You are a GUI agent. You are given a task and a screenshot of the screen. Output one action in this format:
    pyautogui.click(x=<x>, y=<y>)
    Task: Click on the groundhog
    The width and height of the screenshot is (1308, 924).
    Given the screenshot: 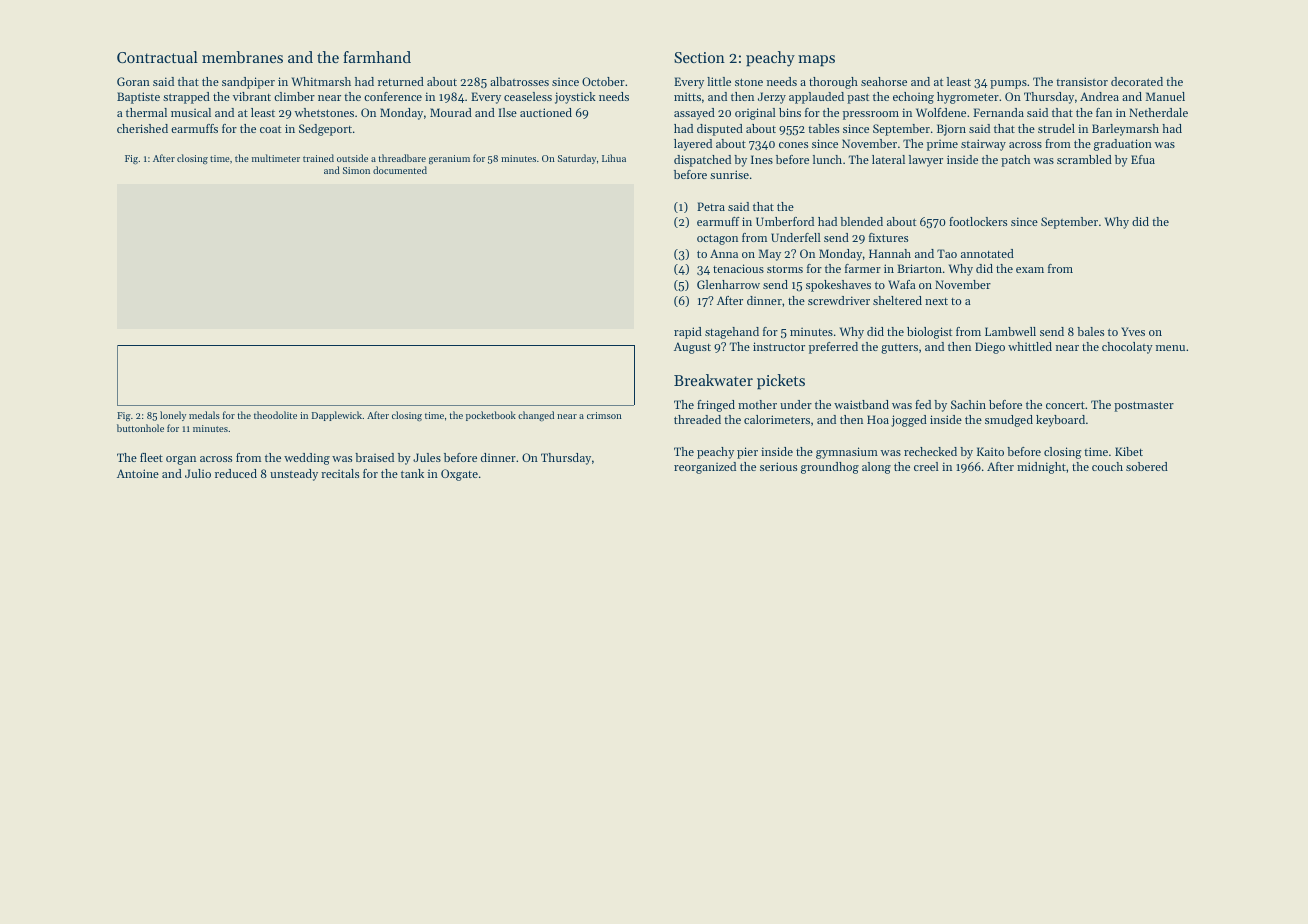 What is the action you would take?
    pyautogui.click(x=830, y=468)
